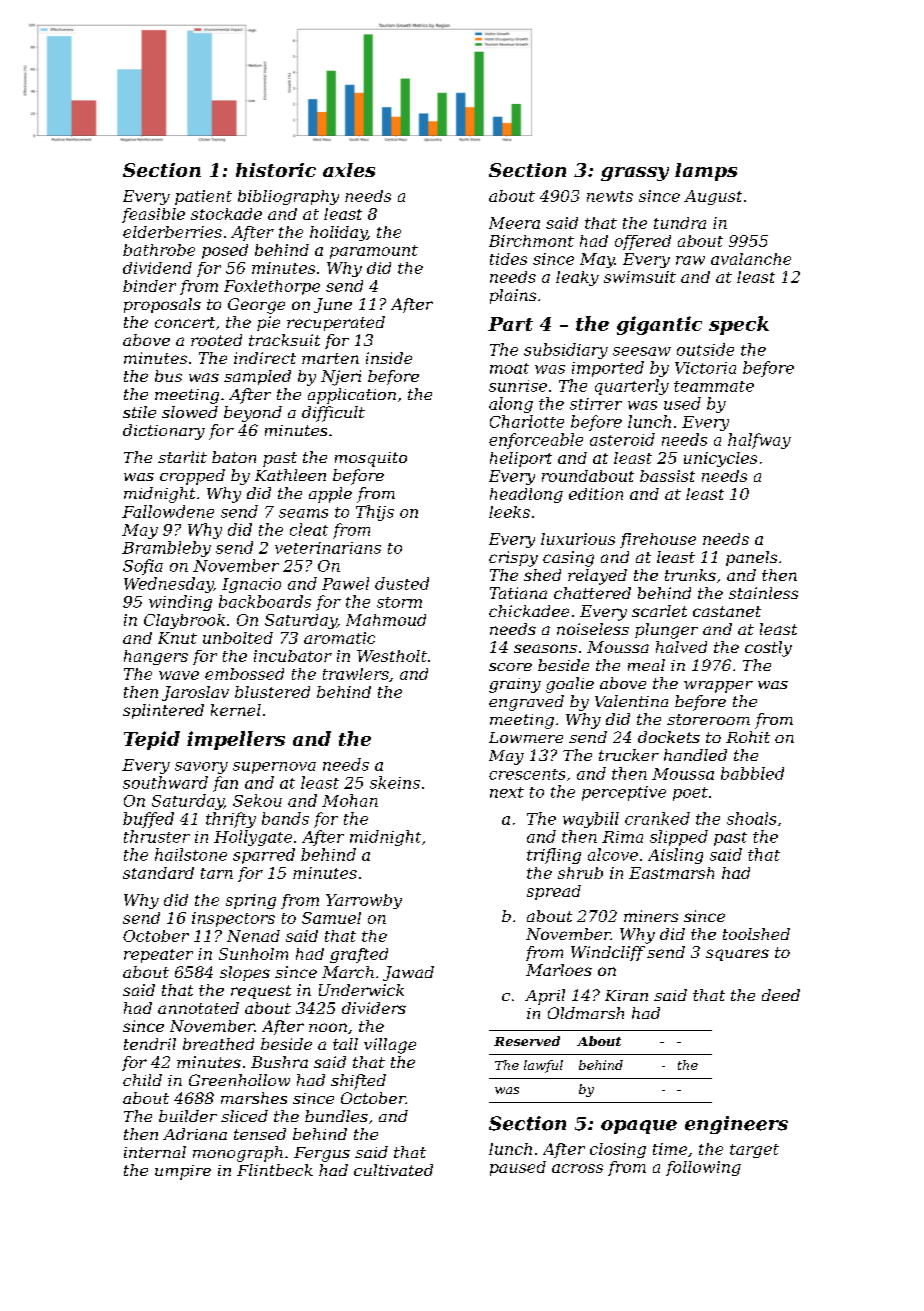 The width and height of the screenshot is (924, 1311). I want to click on crescents, so click(527, 774).
